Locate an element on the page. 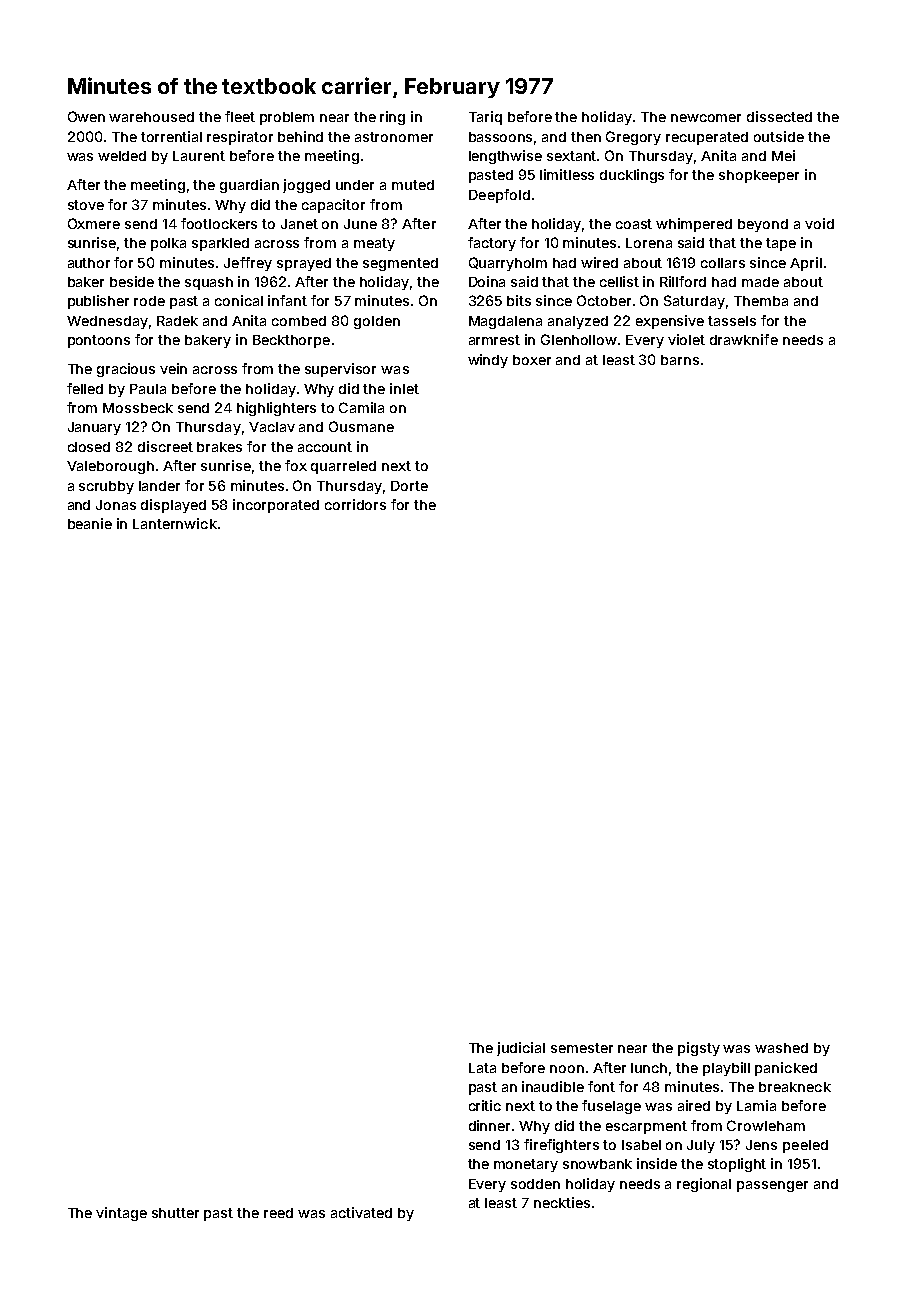 The height and width of the page is (1316, 908). shutter is located at coordinates (175, 1213).
